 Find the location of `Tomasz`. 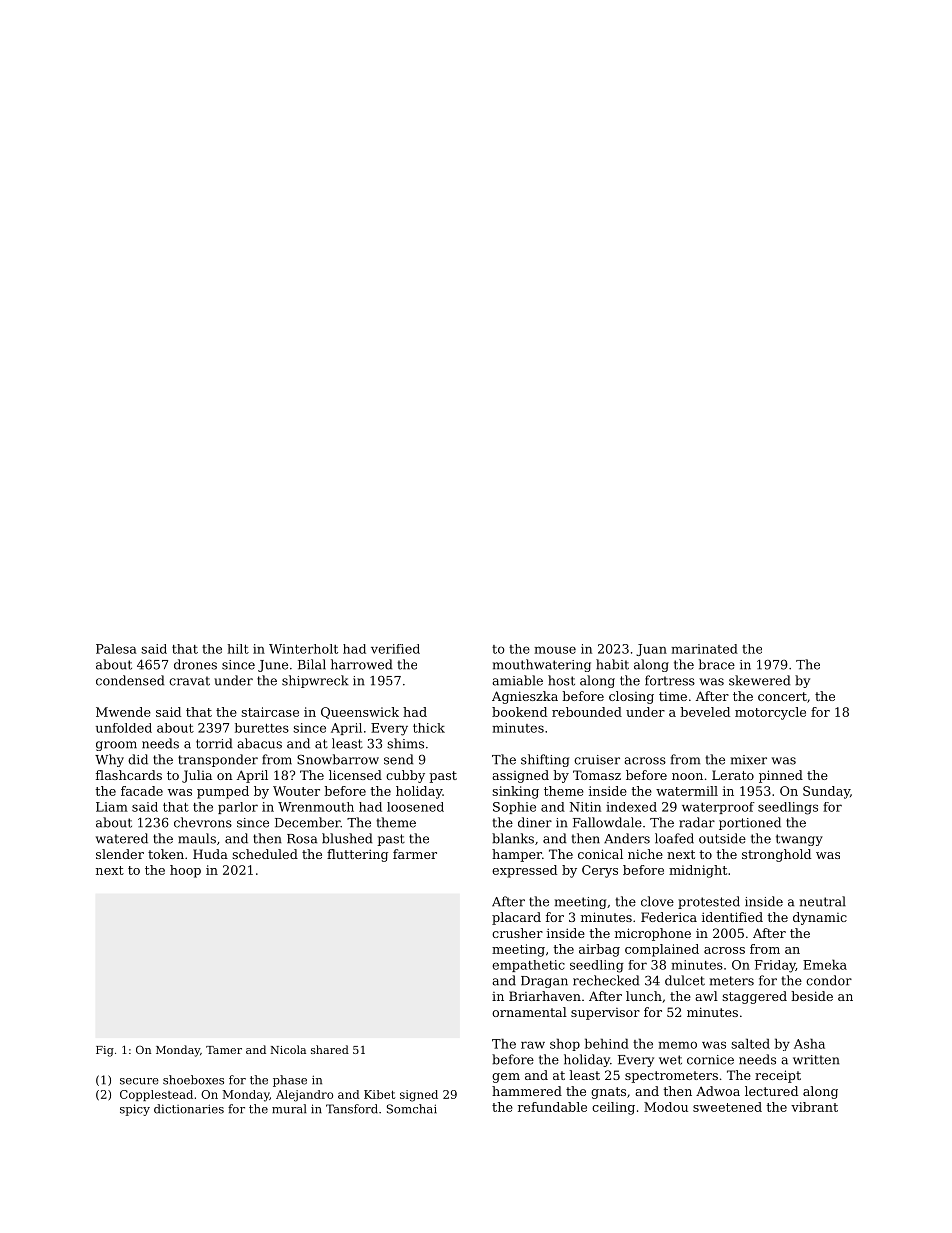

Tomasz is located at coordinates (597, 775).
